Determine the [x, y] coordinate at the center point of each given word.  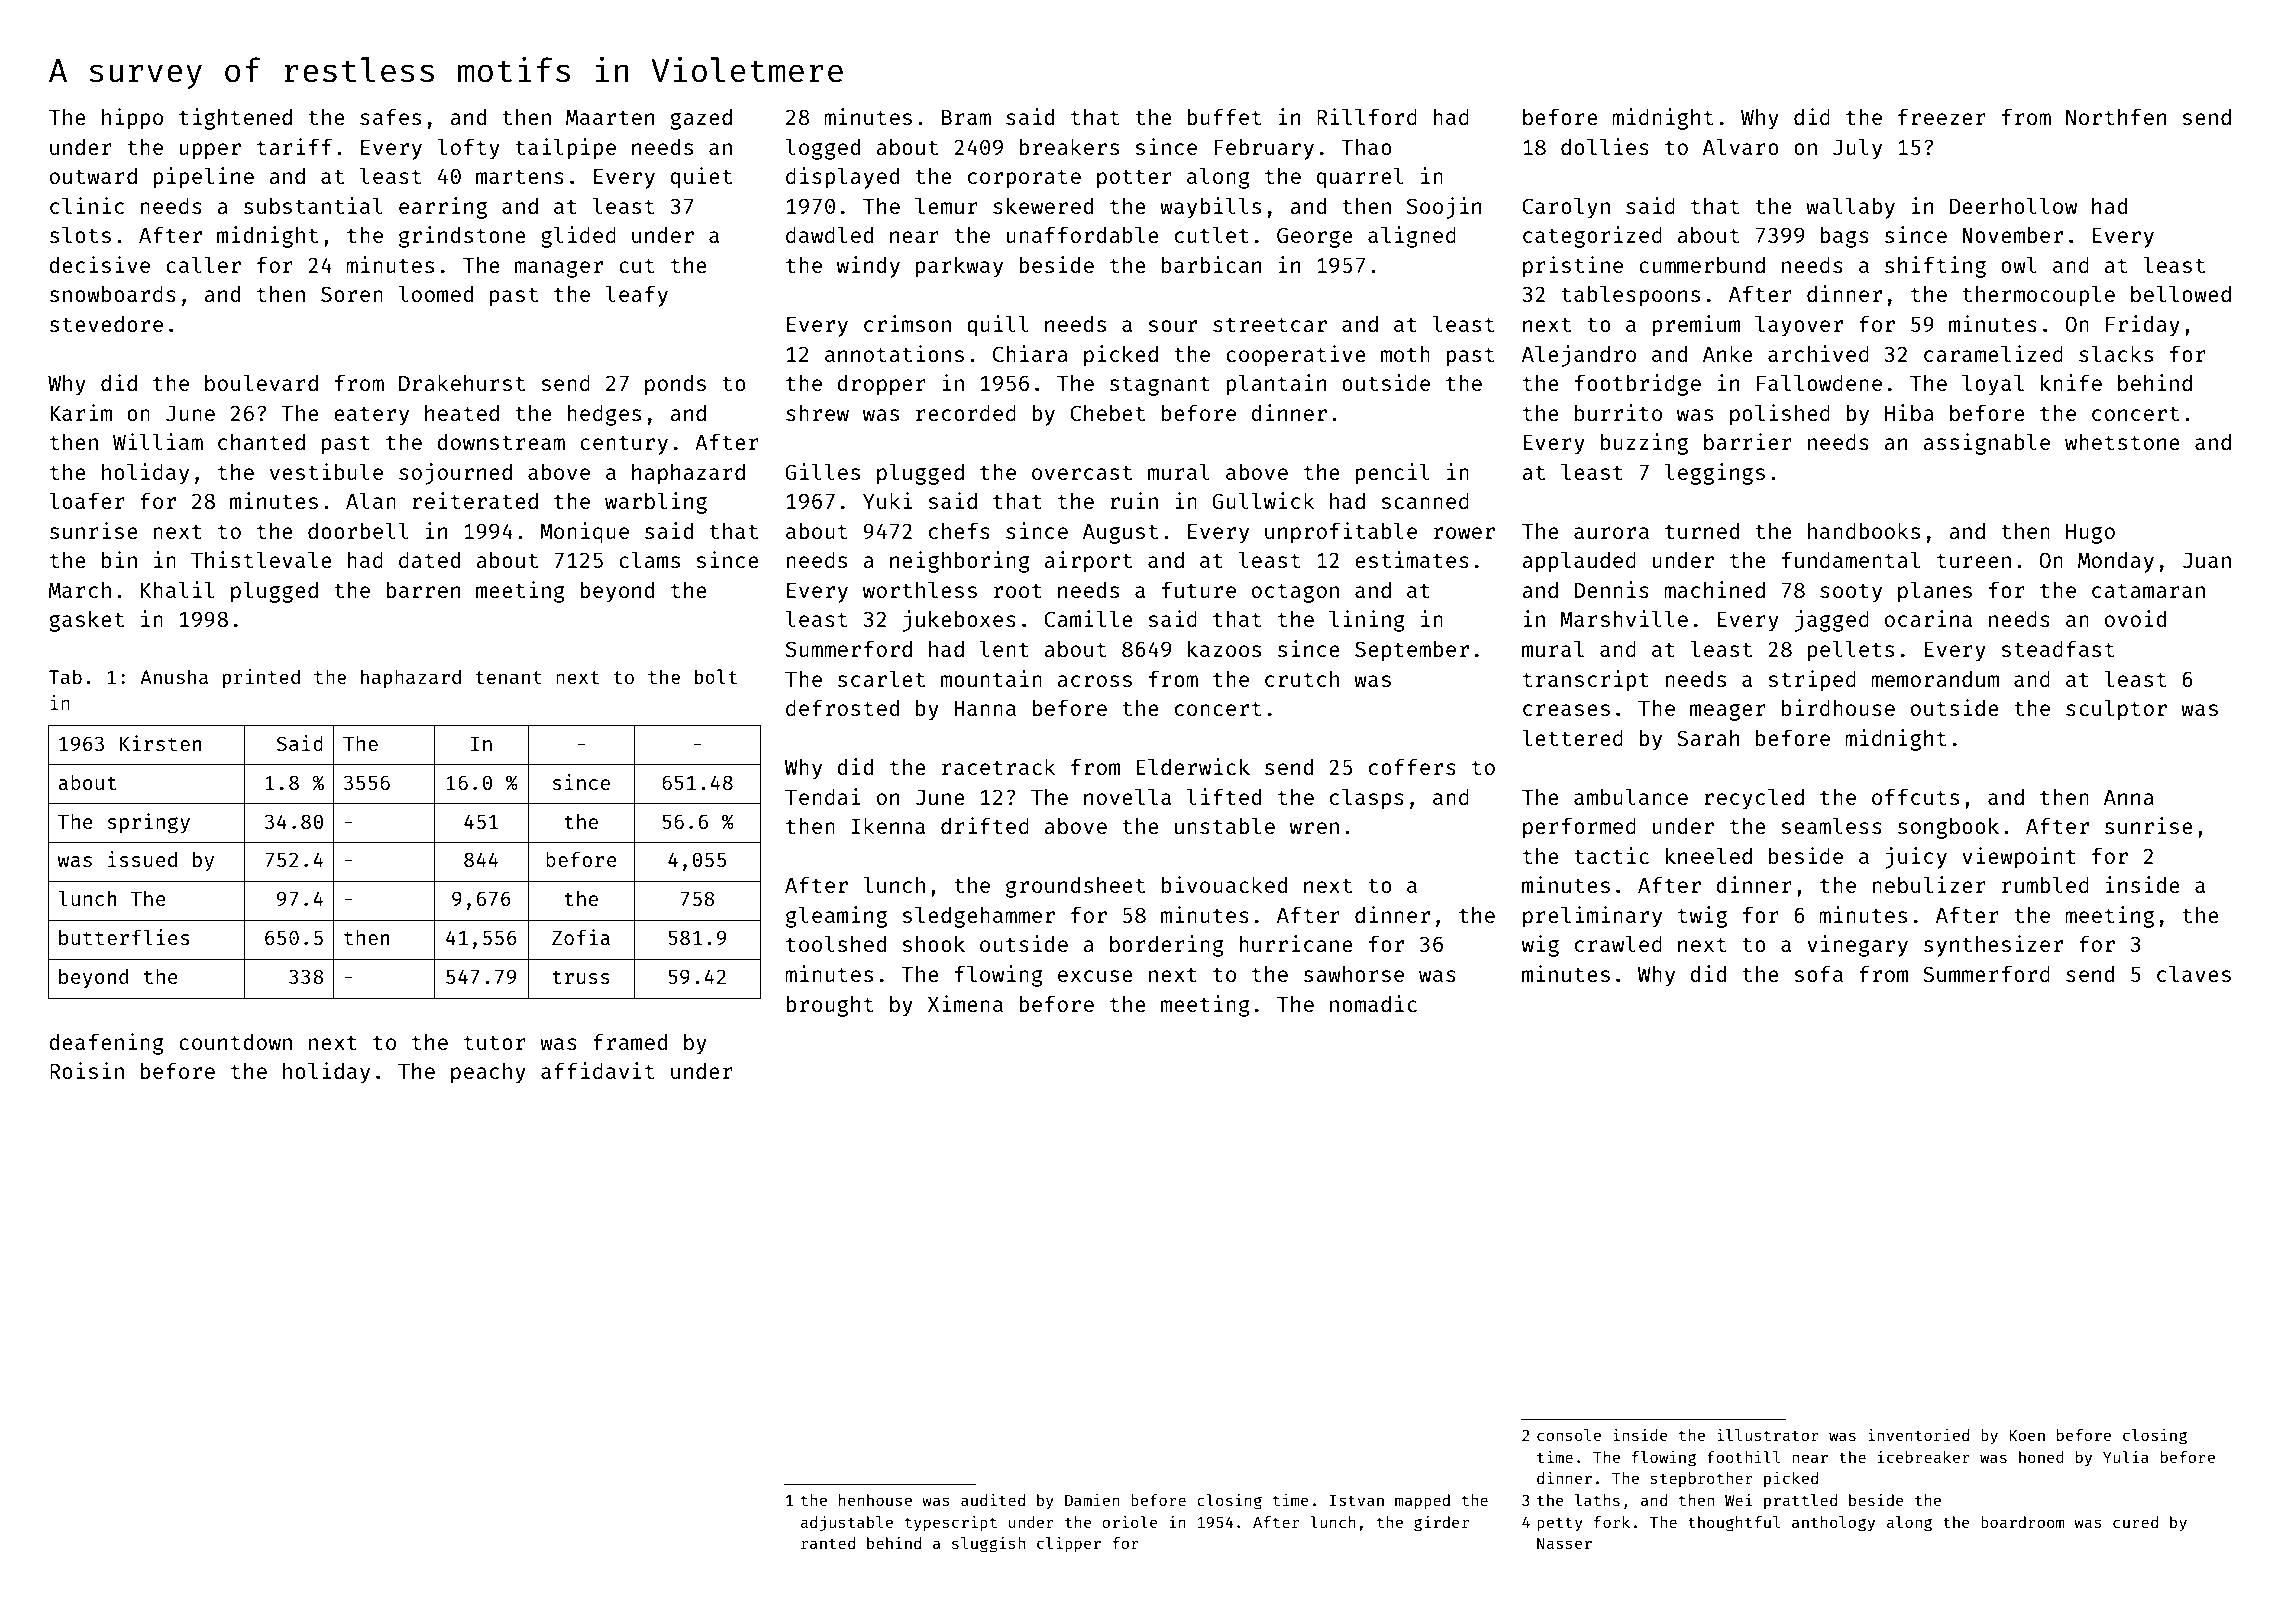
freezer [1942, 116]
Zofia [581, 937]
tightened [235, 119]
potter [1134, 179]
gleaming [836, 917]
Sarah [1708, 738]
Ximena [965, 1003]
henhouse [875, 1500]
